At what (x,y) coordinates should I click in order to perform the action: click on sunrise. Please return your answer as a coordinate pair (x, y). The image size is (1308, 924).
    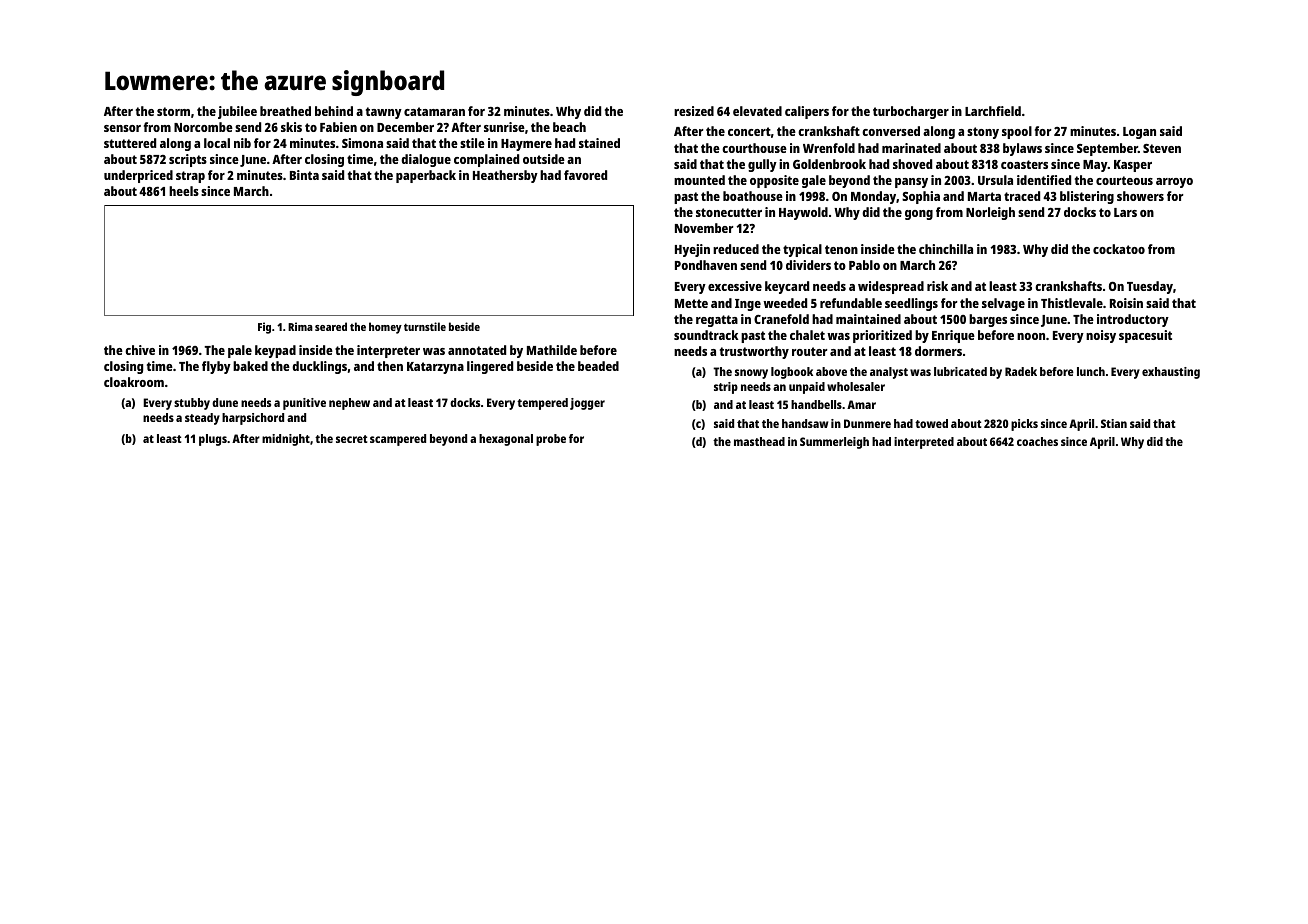
    Looking at the image, I should click on (504, 127).
